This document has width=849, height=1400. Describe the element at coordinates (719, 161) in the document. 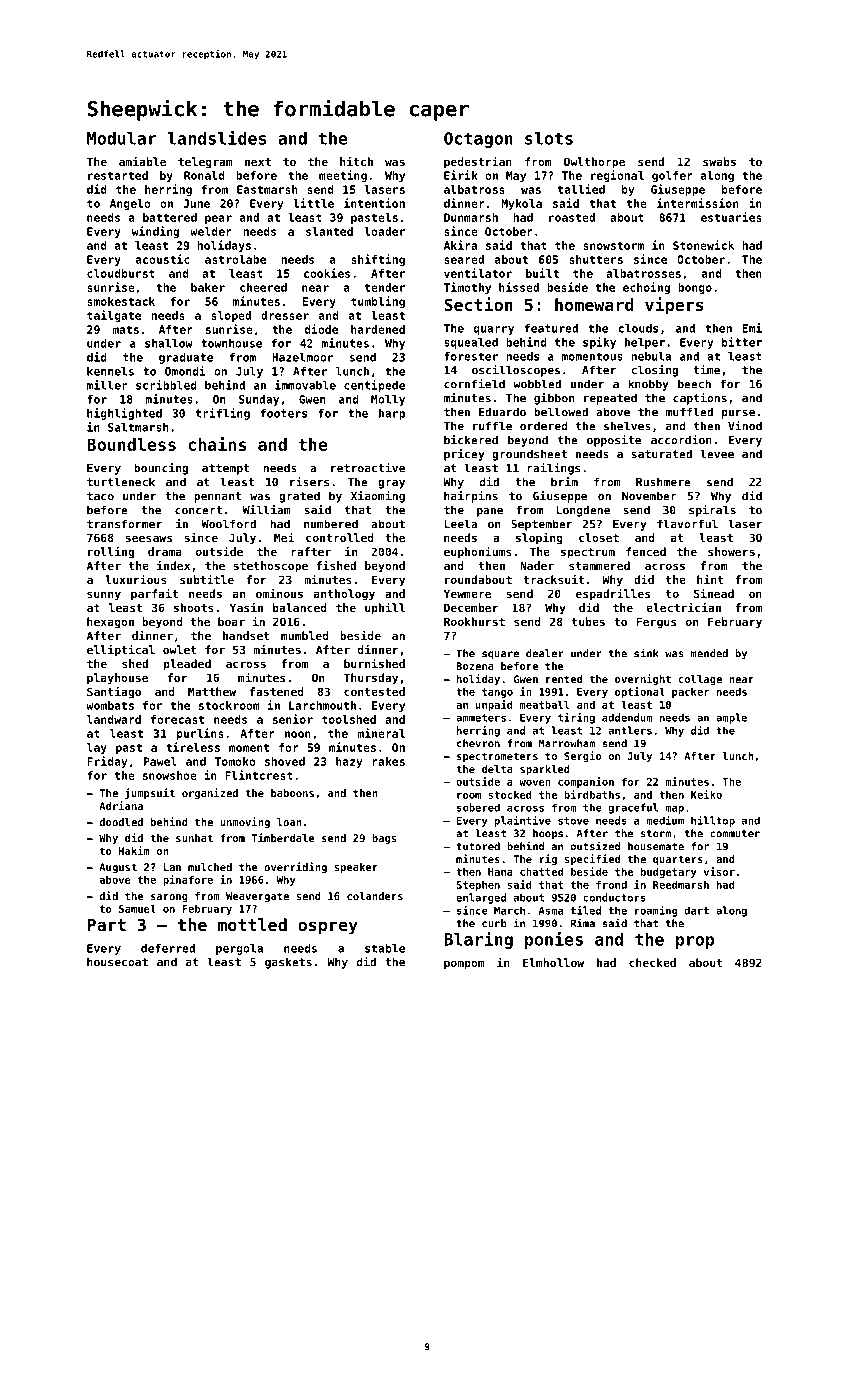

I see `swabs` at that location.
